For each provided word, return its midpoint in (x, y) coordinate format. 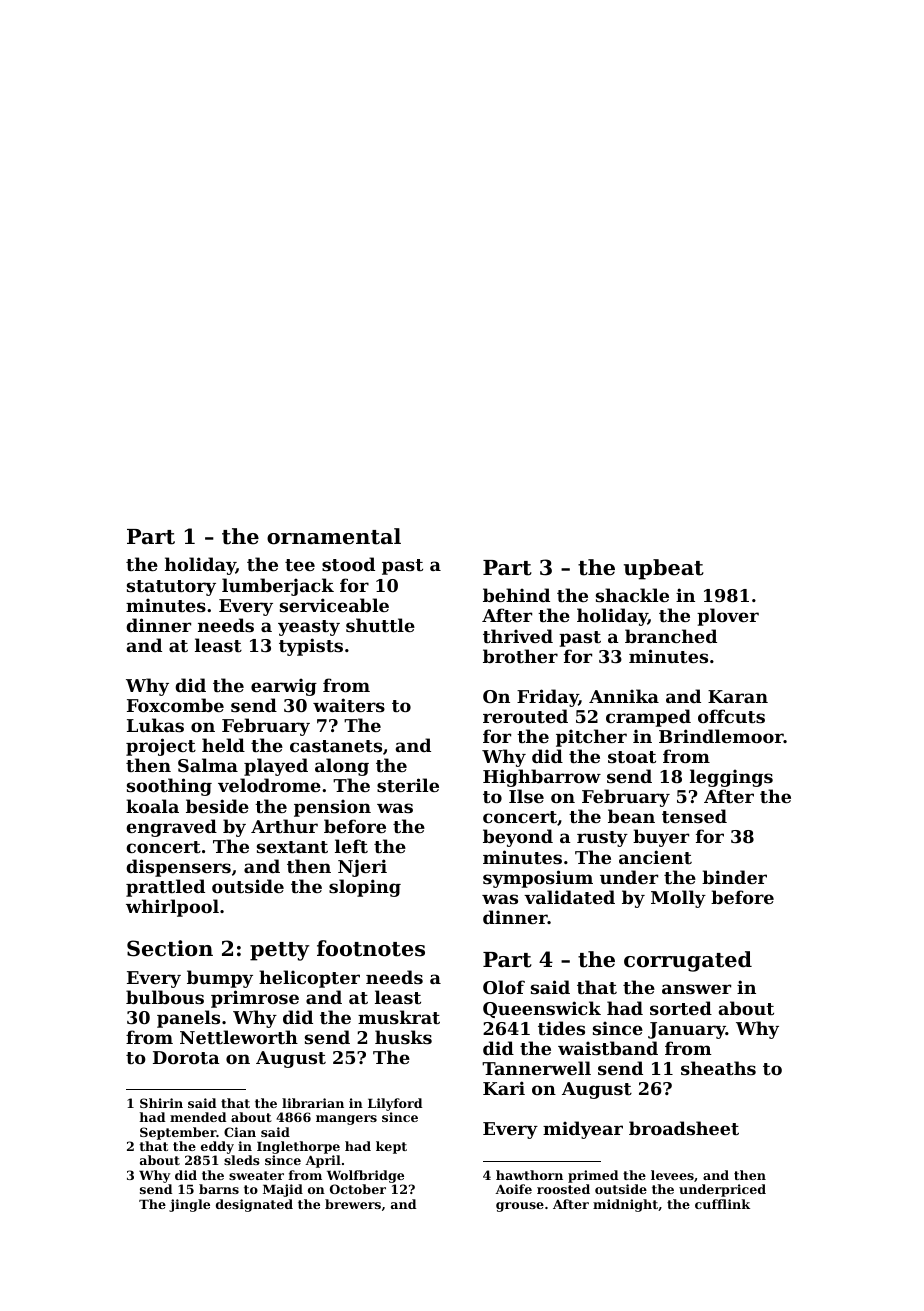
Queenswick (542, 1009)
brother (520, 656)
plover (728, 617)
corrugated (688, 961)
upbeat (664, 569)
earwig (284, 687)
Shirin (161, 1103)
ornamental (334, 536)
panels (188, 1019)
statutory (171, 588)
